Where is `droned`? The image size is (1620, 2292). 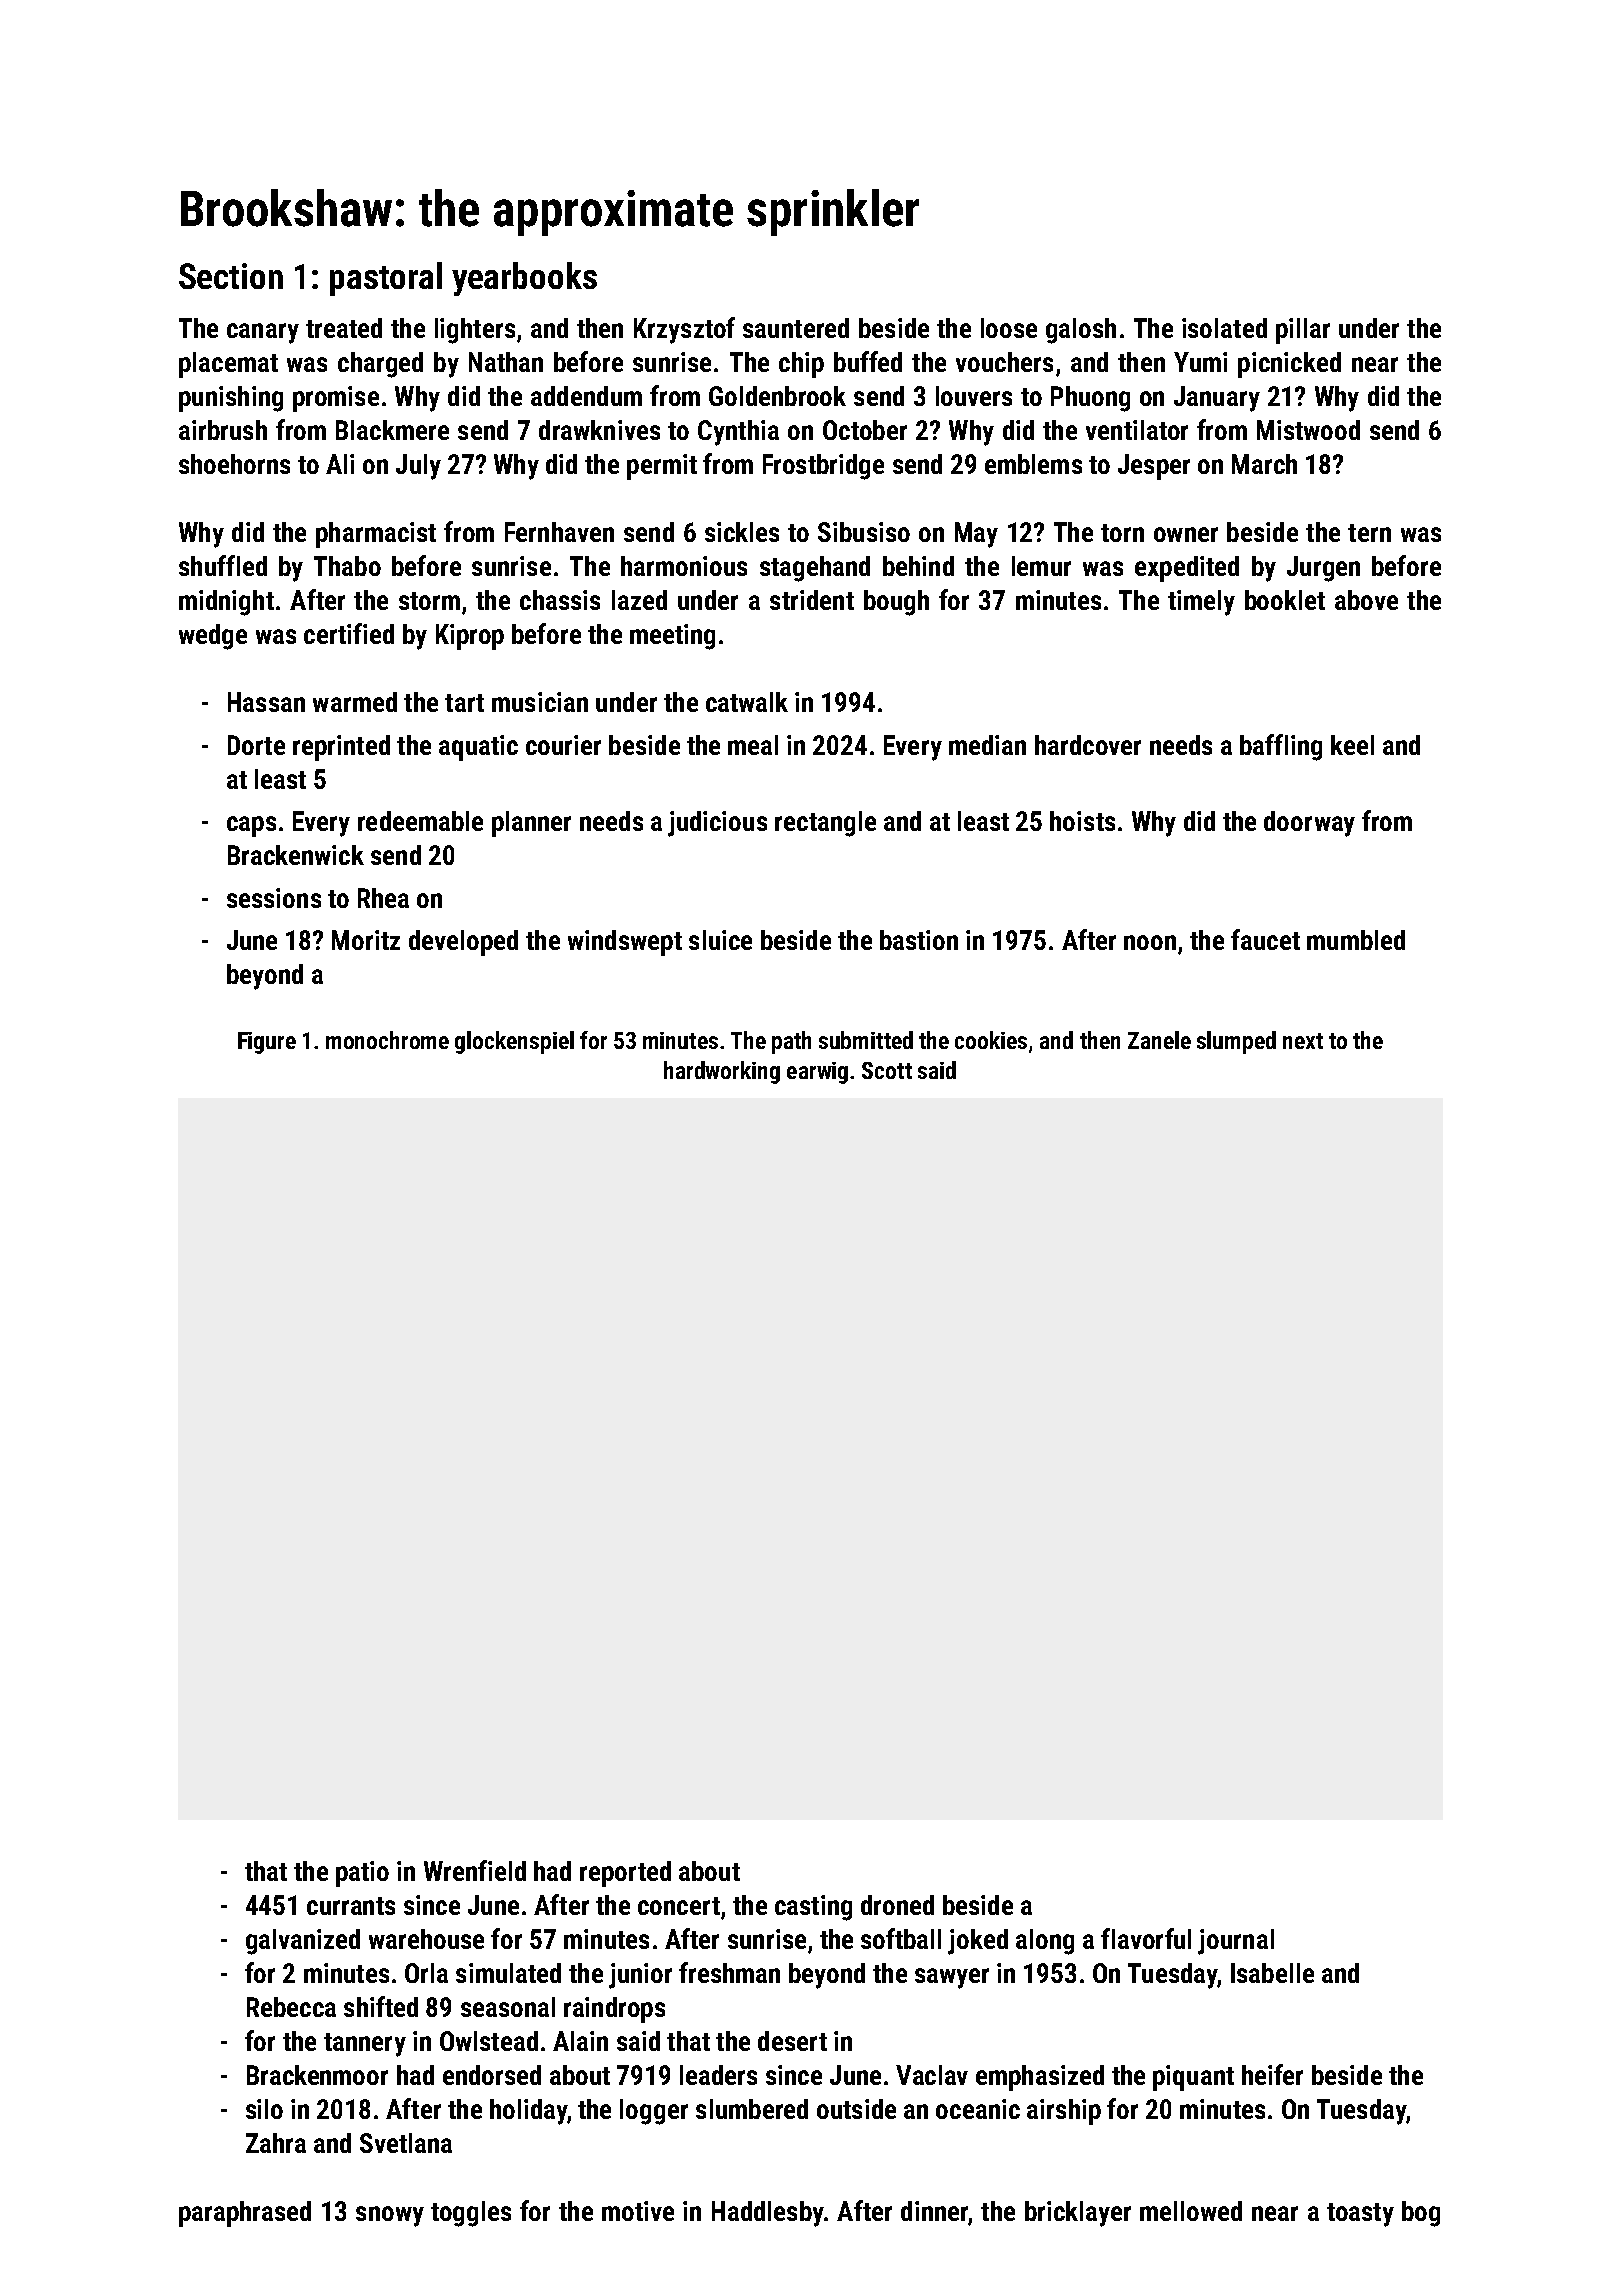
droned is located at coordinates (897, 1905).
